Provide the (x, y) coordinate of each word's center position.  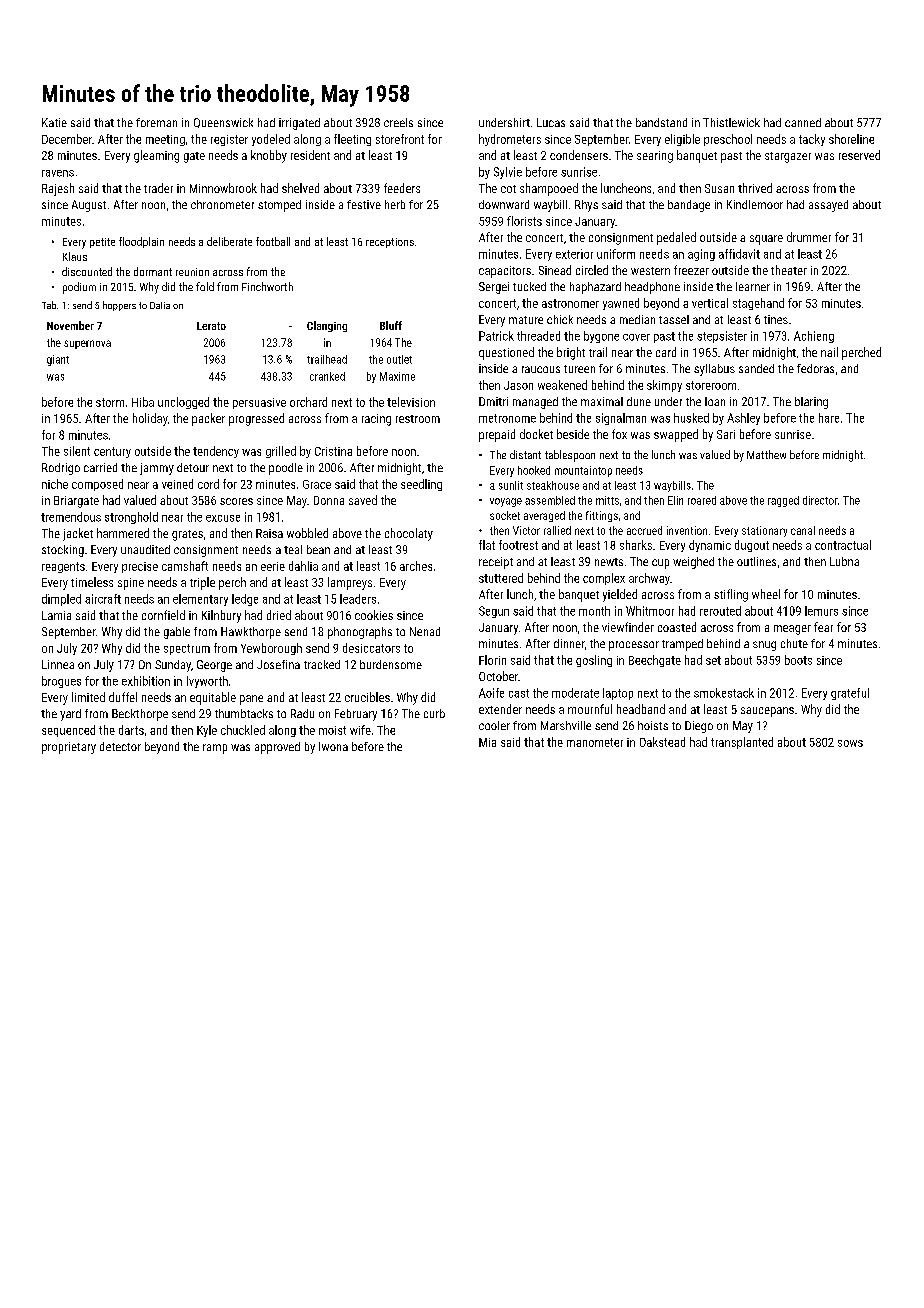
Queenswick (223, 123)
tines (776, 319)
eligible (682, 140)
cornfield (163, 615)
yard (70, 715)
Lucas (551, 122)
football (273, 241)
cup (660, 564)
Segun (494, 612)
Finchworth (267, 286)
